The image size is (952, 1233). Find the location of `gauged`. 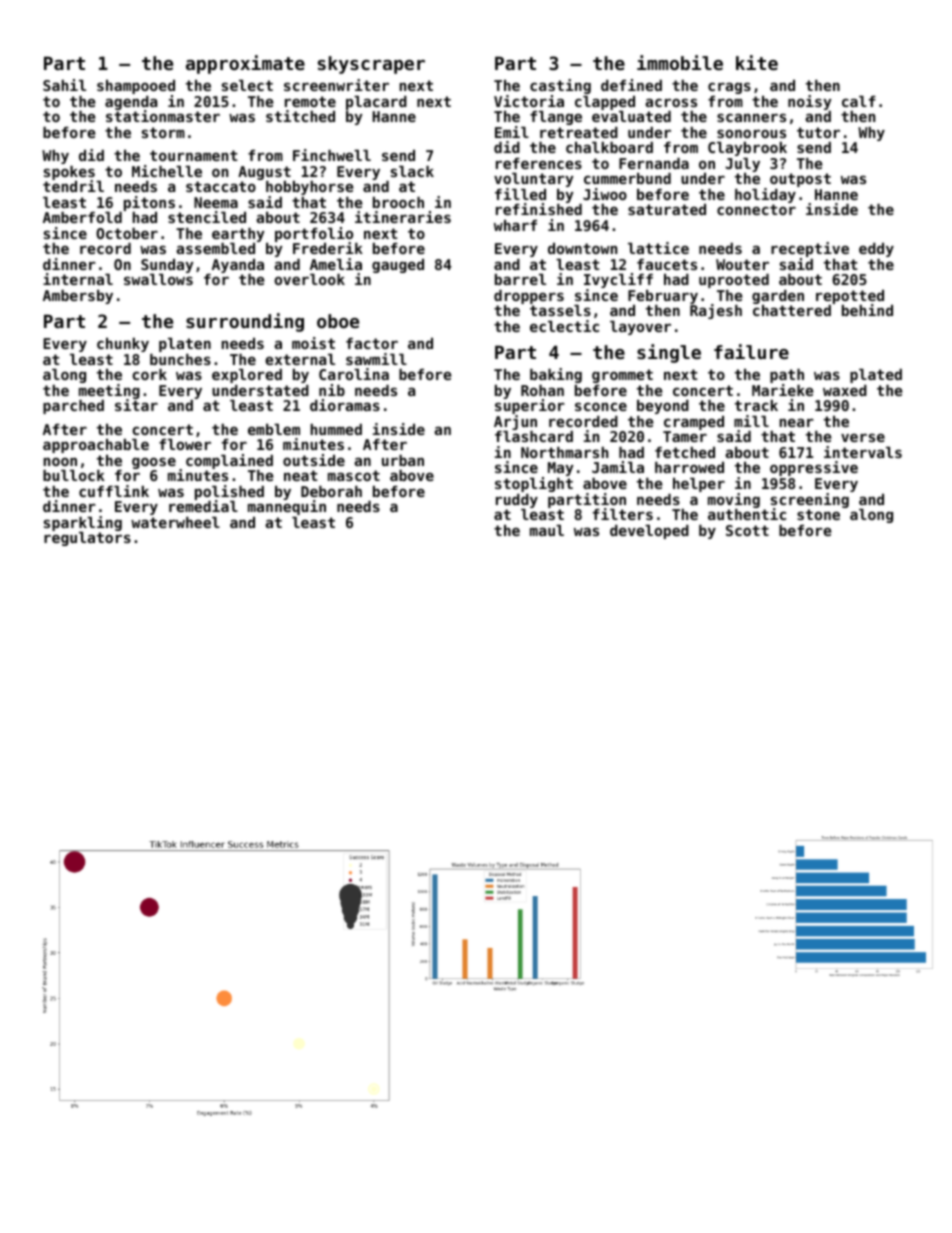

gauged is located at coordinates (398, 266).
